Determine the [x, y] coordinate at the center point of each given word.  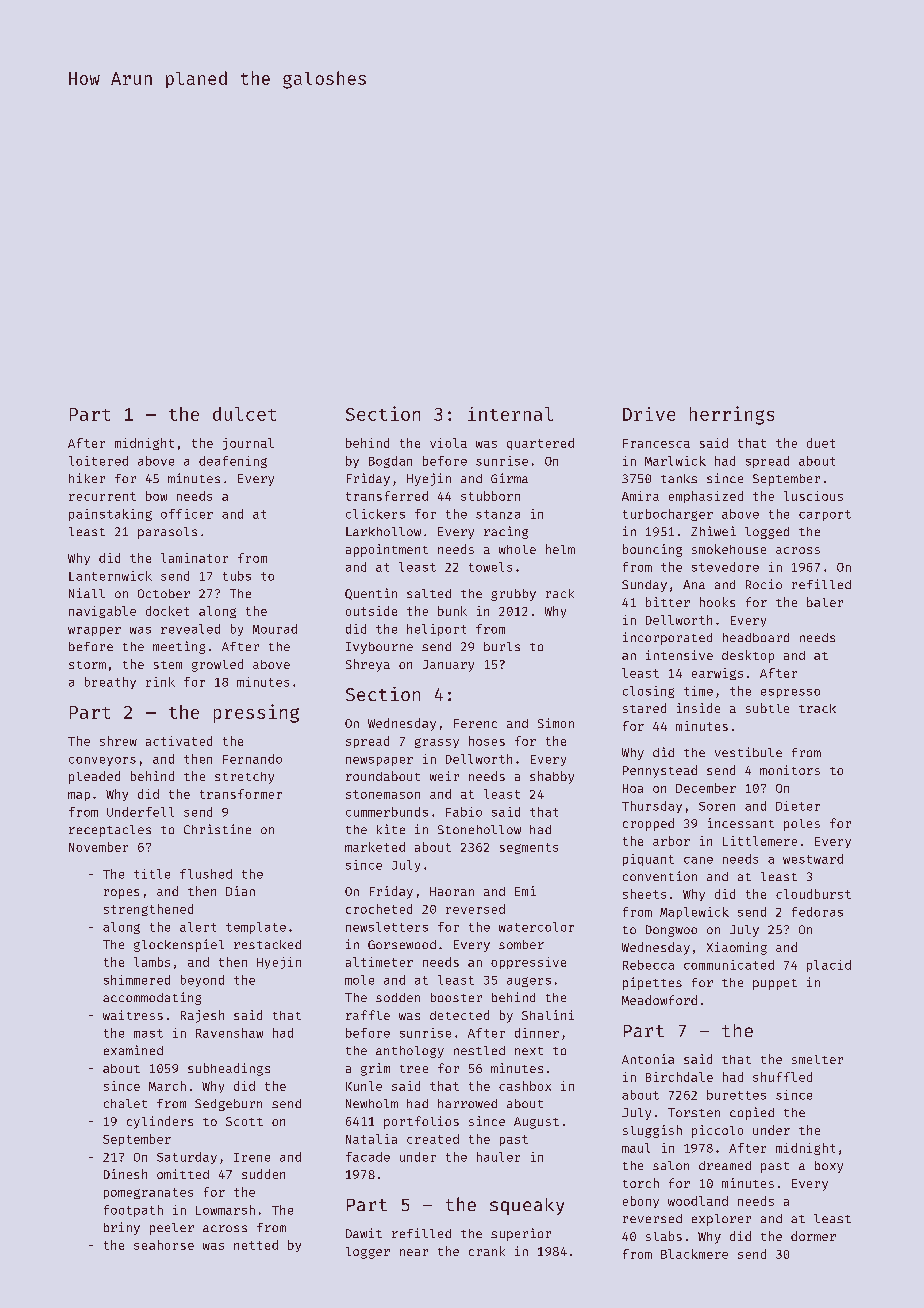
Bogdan [390, 462]
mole [359, 980]
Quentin [371, 594]
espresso [790, 693]
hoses [487, 741]
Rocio [764, 584]
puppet [775, 984]
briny [122, 1228]
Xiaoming [737, 948]
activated [179, 741]
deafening [233, 462]
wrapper [94, 631]
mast [148, 1033]
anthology [410, 1052]
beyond [202, 981]
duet [821, 443]
